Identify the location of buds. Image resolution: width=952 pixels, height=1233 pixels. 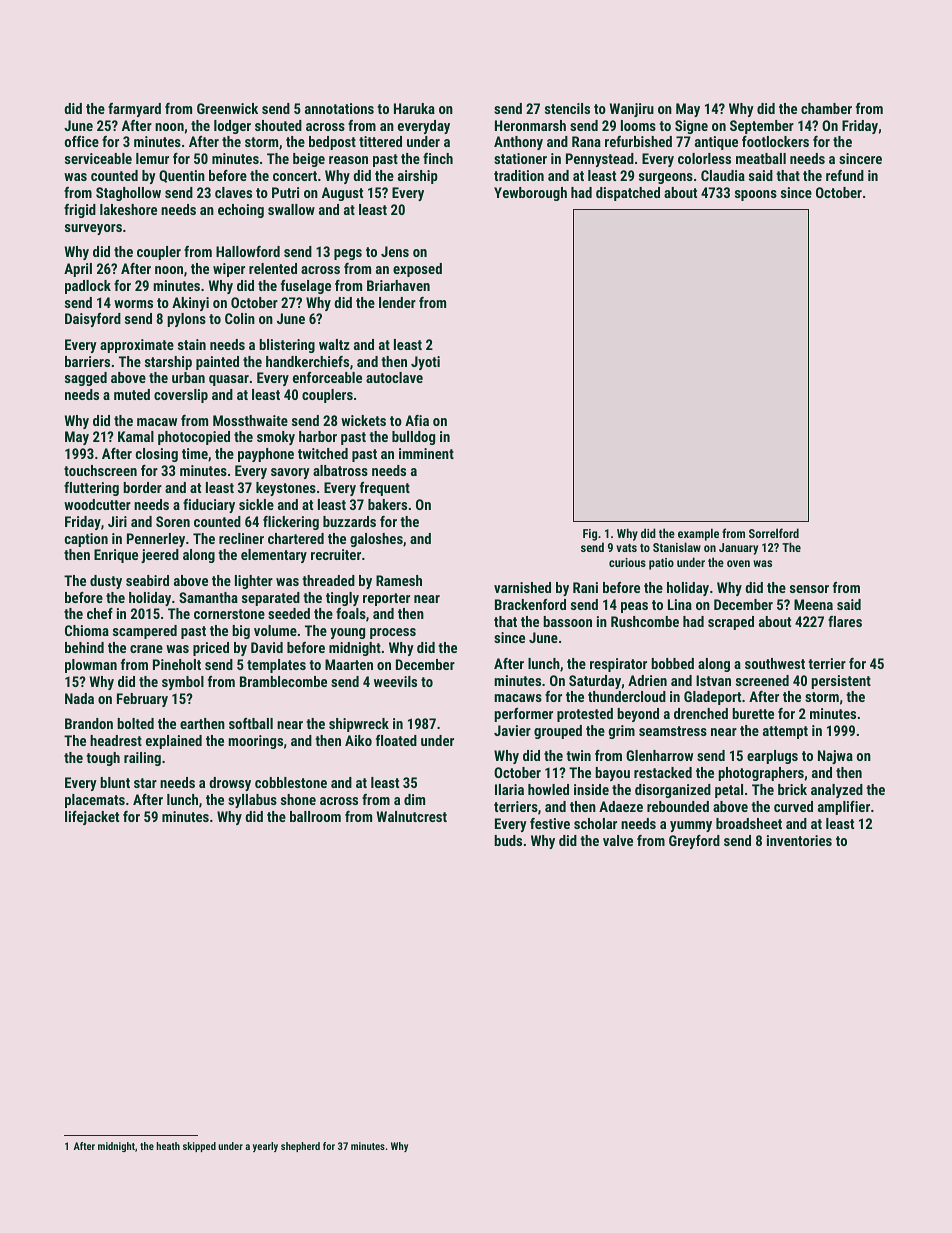
(508, 840).
